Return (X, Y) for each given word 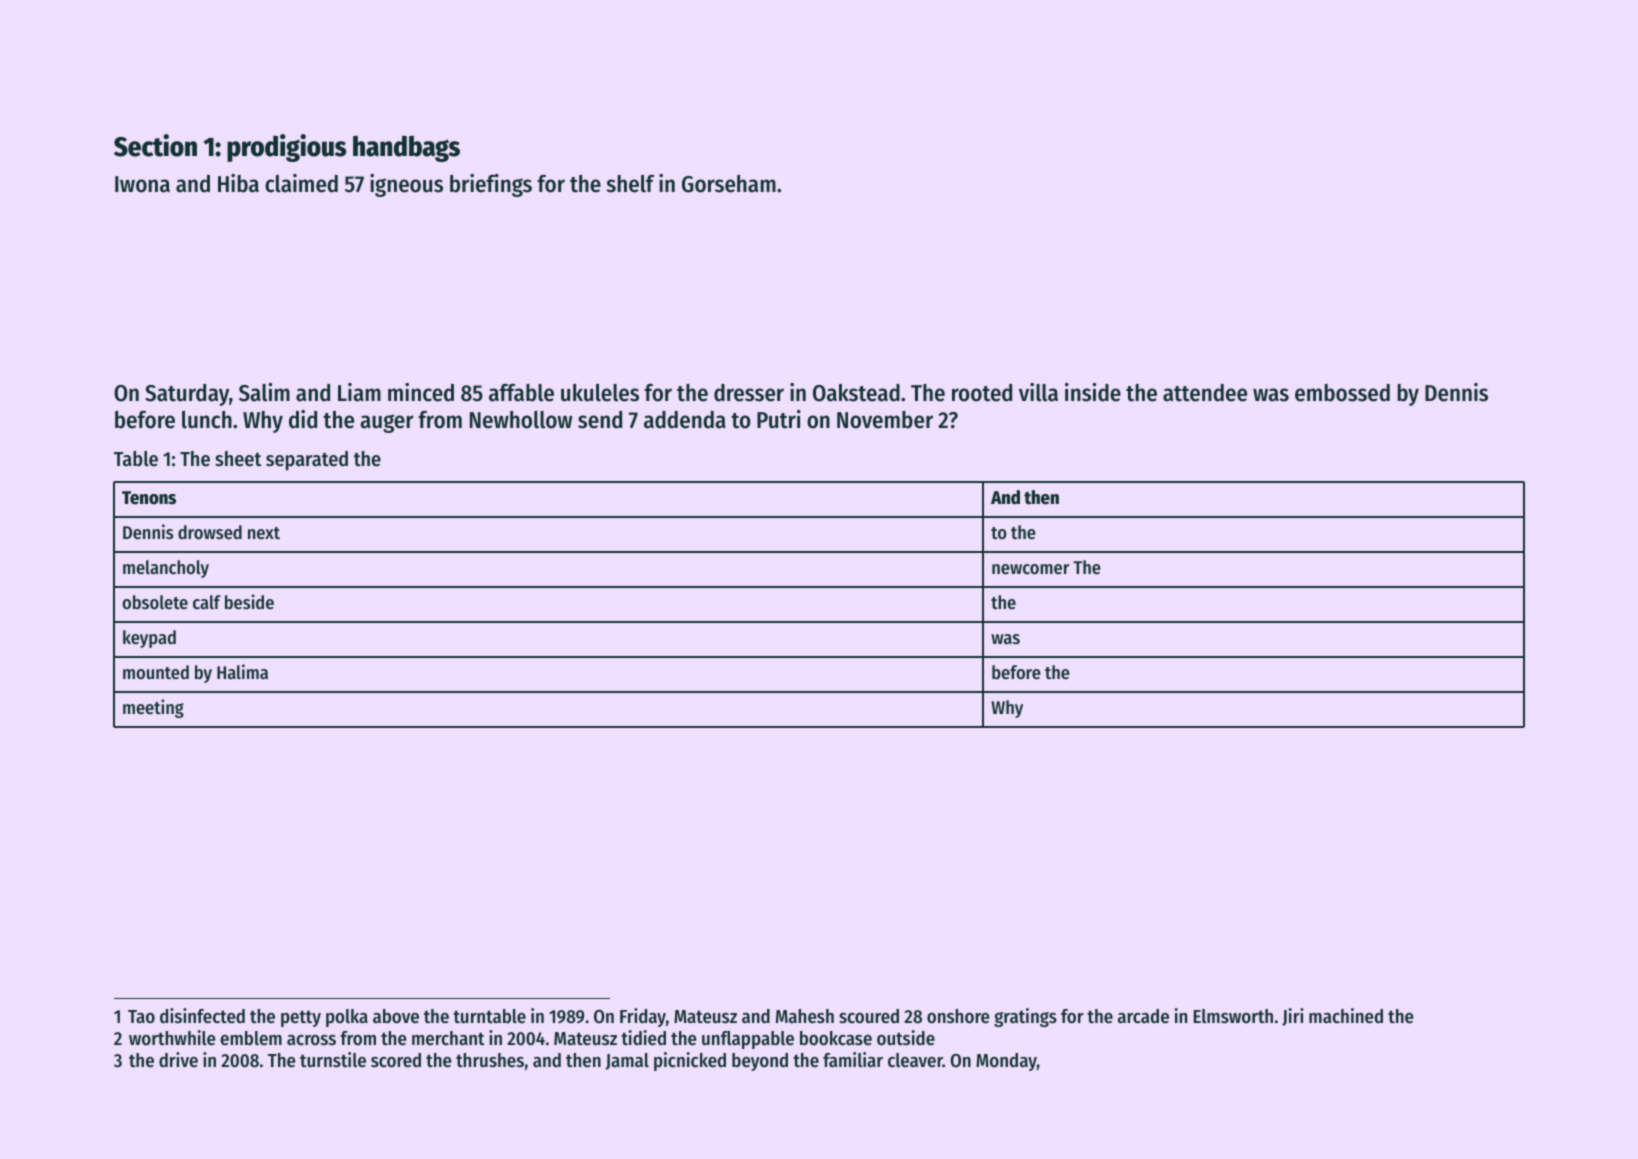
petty (301, 1018)
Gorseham (729, 184)
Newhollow (521, 420)
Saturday (187, 395)
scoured (869, 1016)
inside (1093, 392)
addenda (685, 420)
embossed (1342, 393)
